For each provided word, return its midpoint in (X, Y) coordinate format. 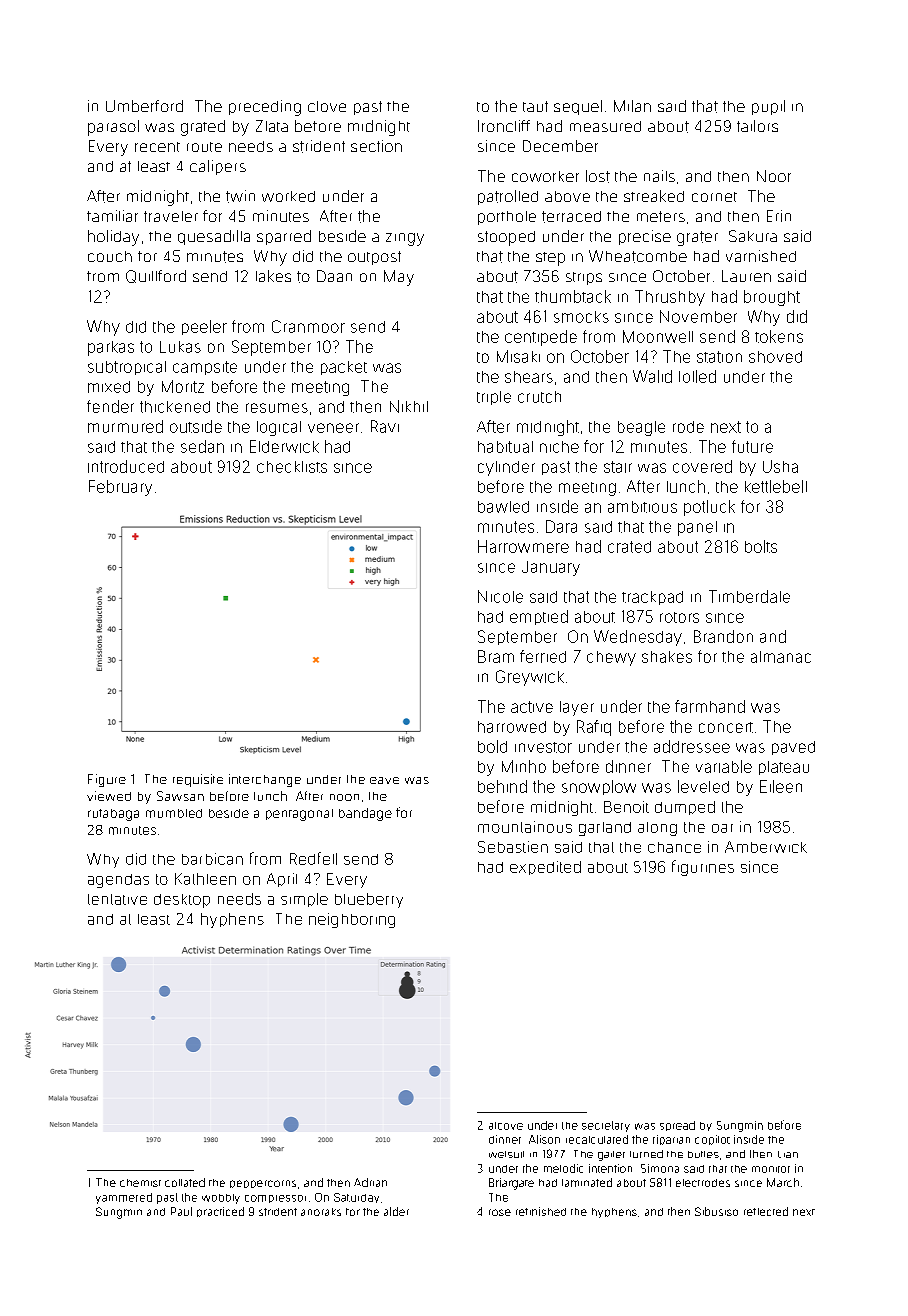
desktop (182, 901)
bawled (503, 507)
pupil (768, 107)
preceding (265, 108)
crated (629, 547)
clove (327, 106)
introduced (126, 466)
